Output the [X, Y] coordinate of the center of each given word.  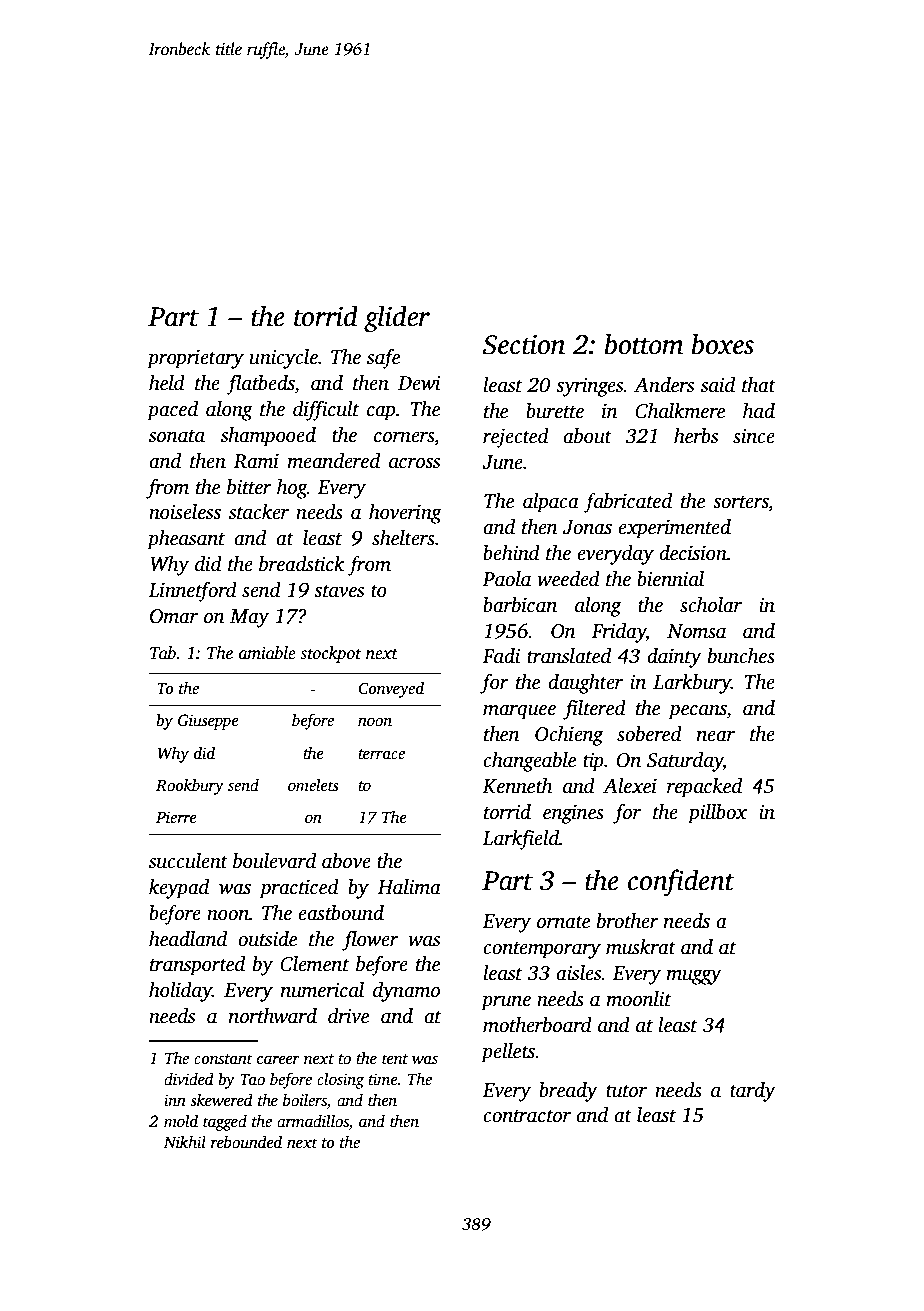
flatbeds [260, 384]
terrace [381, 754]
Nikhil [185, 1142]
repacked [704, 788]
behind [511, 553]
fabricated [628, 502]
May [249, 618]
